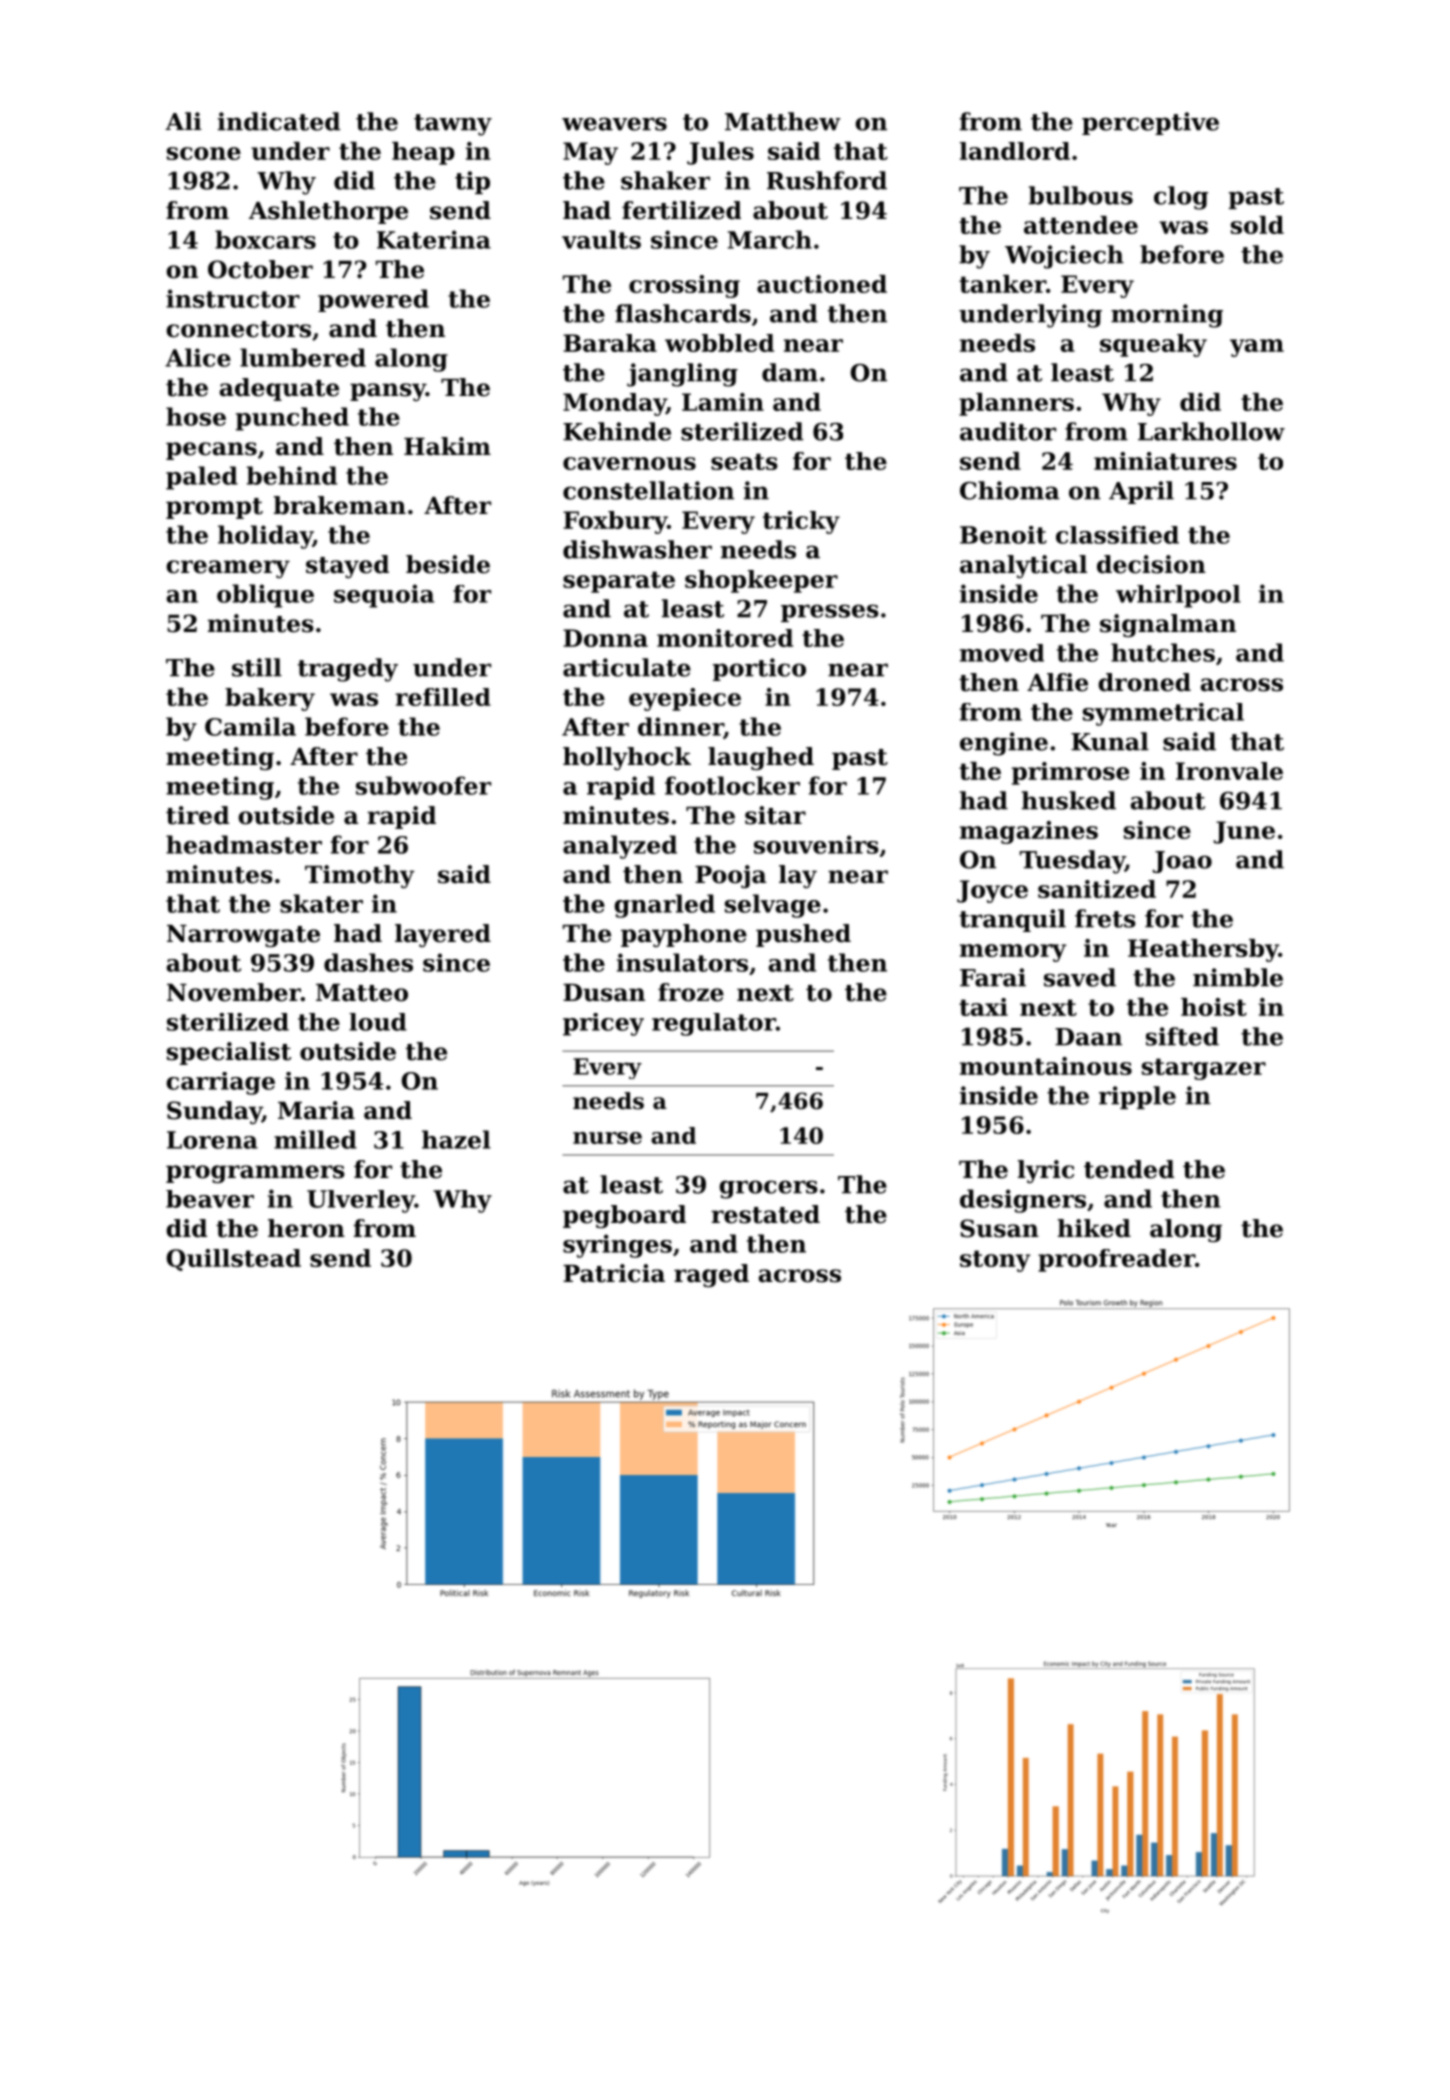 The image size is (1450, 2100). Describe the element at coordinates (1203, 950) in the screenshot. I see `Heathersby` at that location.
